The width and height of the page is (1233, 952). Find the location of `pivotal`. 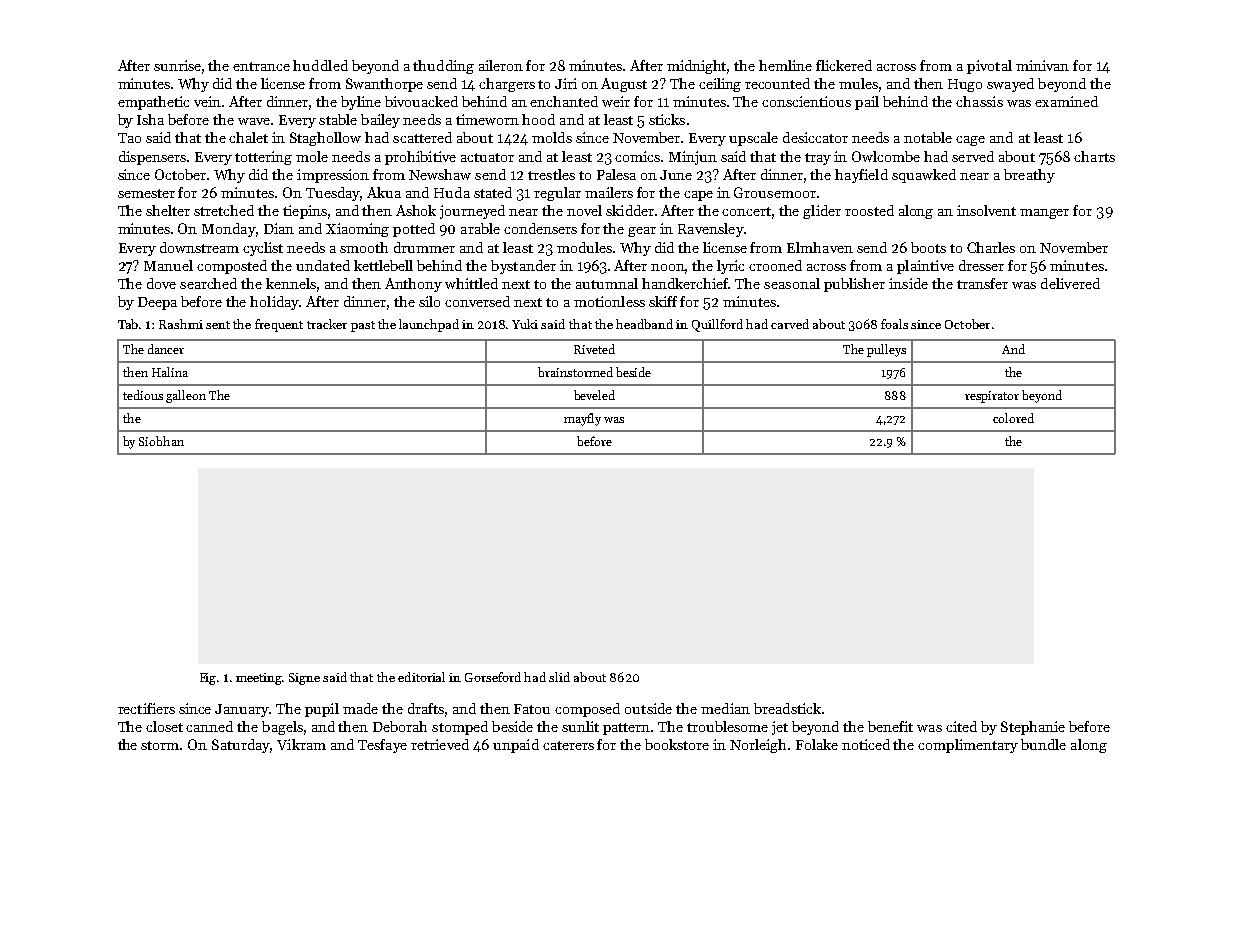

pivotal is located at coordinates (989, 67).
